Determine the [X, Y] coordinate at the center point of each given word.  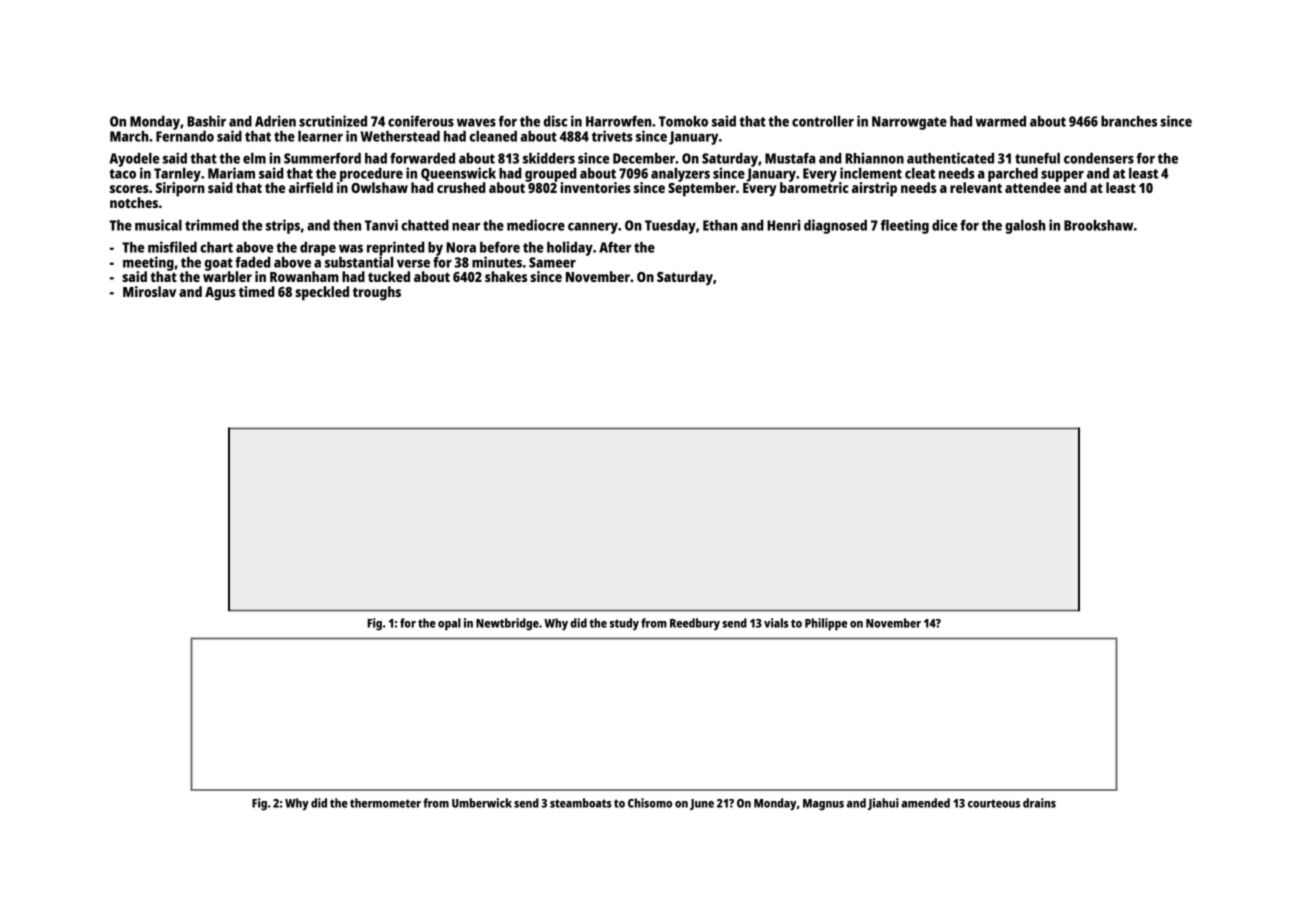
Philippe [826, 624]
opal [449, 624]
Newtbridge [507, 624]
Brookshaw [1098, 225]
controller [823, 121]
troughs [377, 293]
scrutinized [333, 121]
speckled [322, 293]
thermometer [385, 803]
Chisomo [650, 803]
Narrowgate [909, 123]
